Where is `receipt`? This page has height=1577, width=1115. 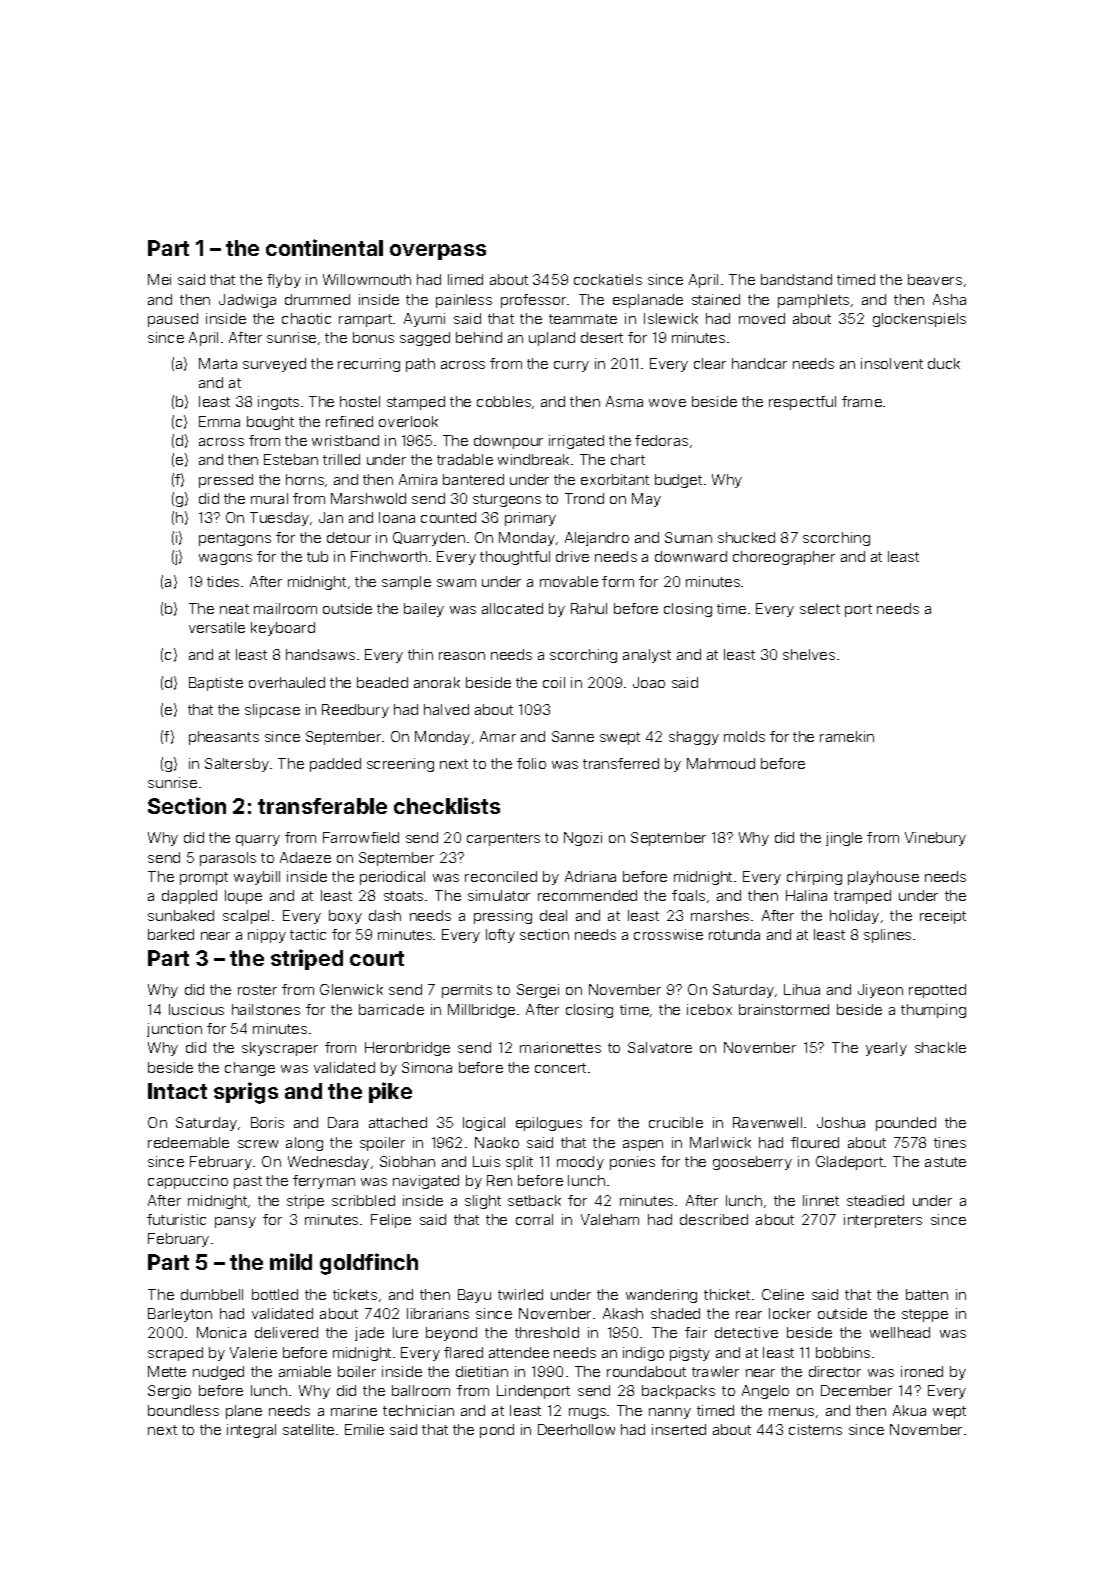 receipt is located at coordinates (943, 917).
